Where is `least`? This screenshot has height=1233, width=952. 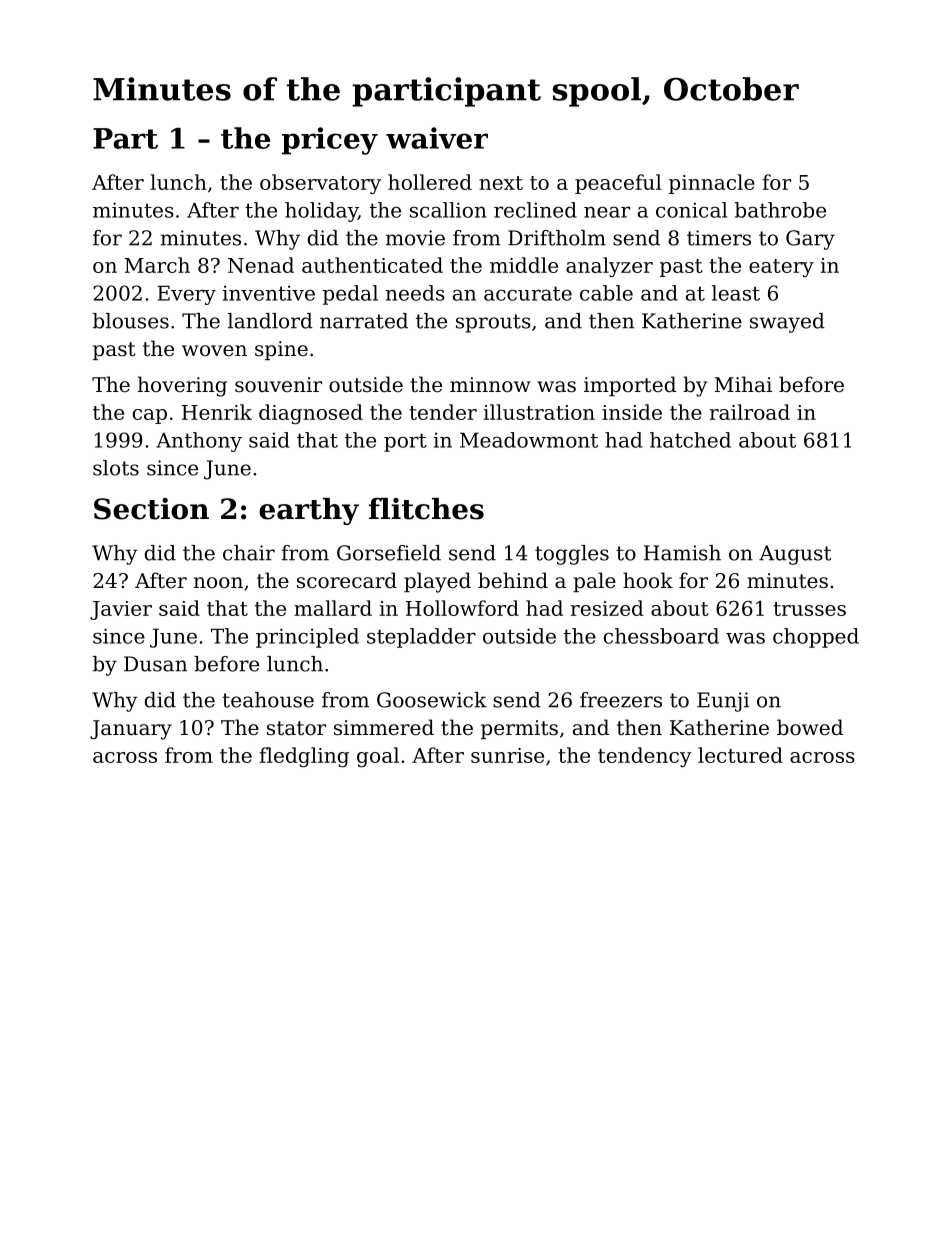
least is located at coordinates (736, 293).
